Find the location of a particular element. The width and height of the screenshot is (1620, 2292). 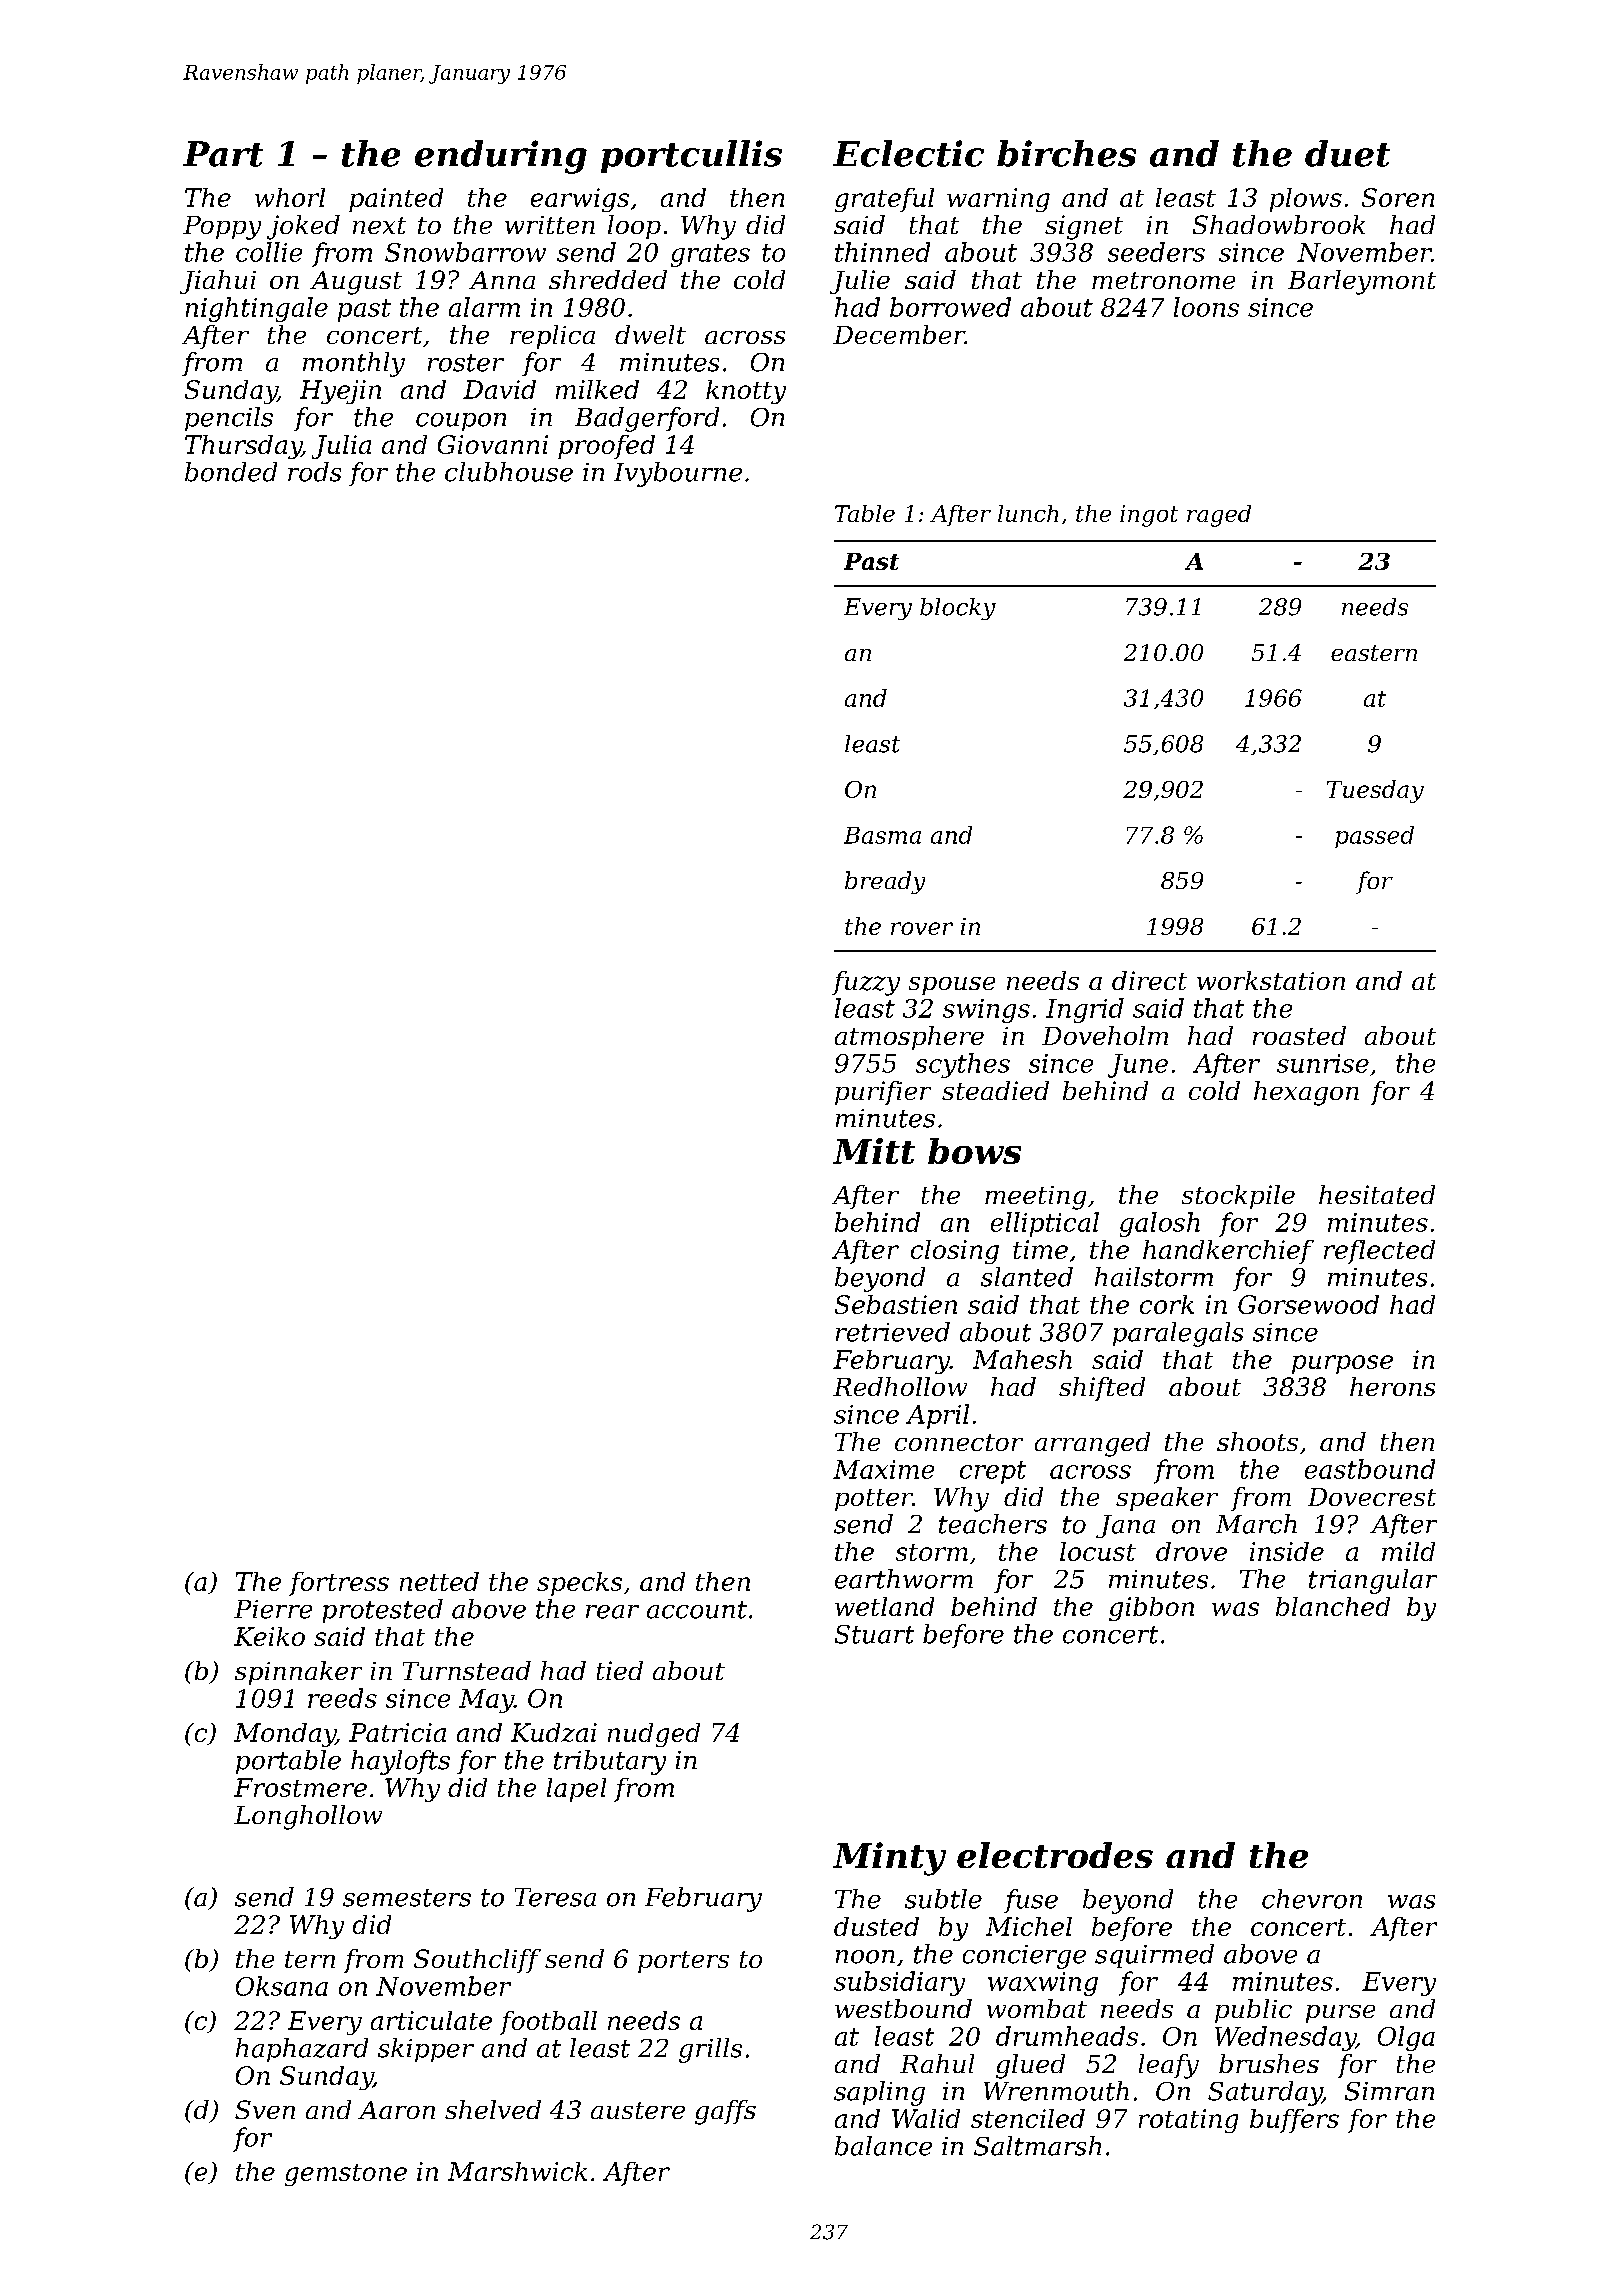

lunch is located at coordinates (1028, 513).
